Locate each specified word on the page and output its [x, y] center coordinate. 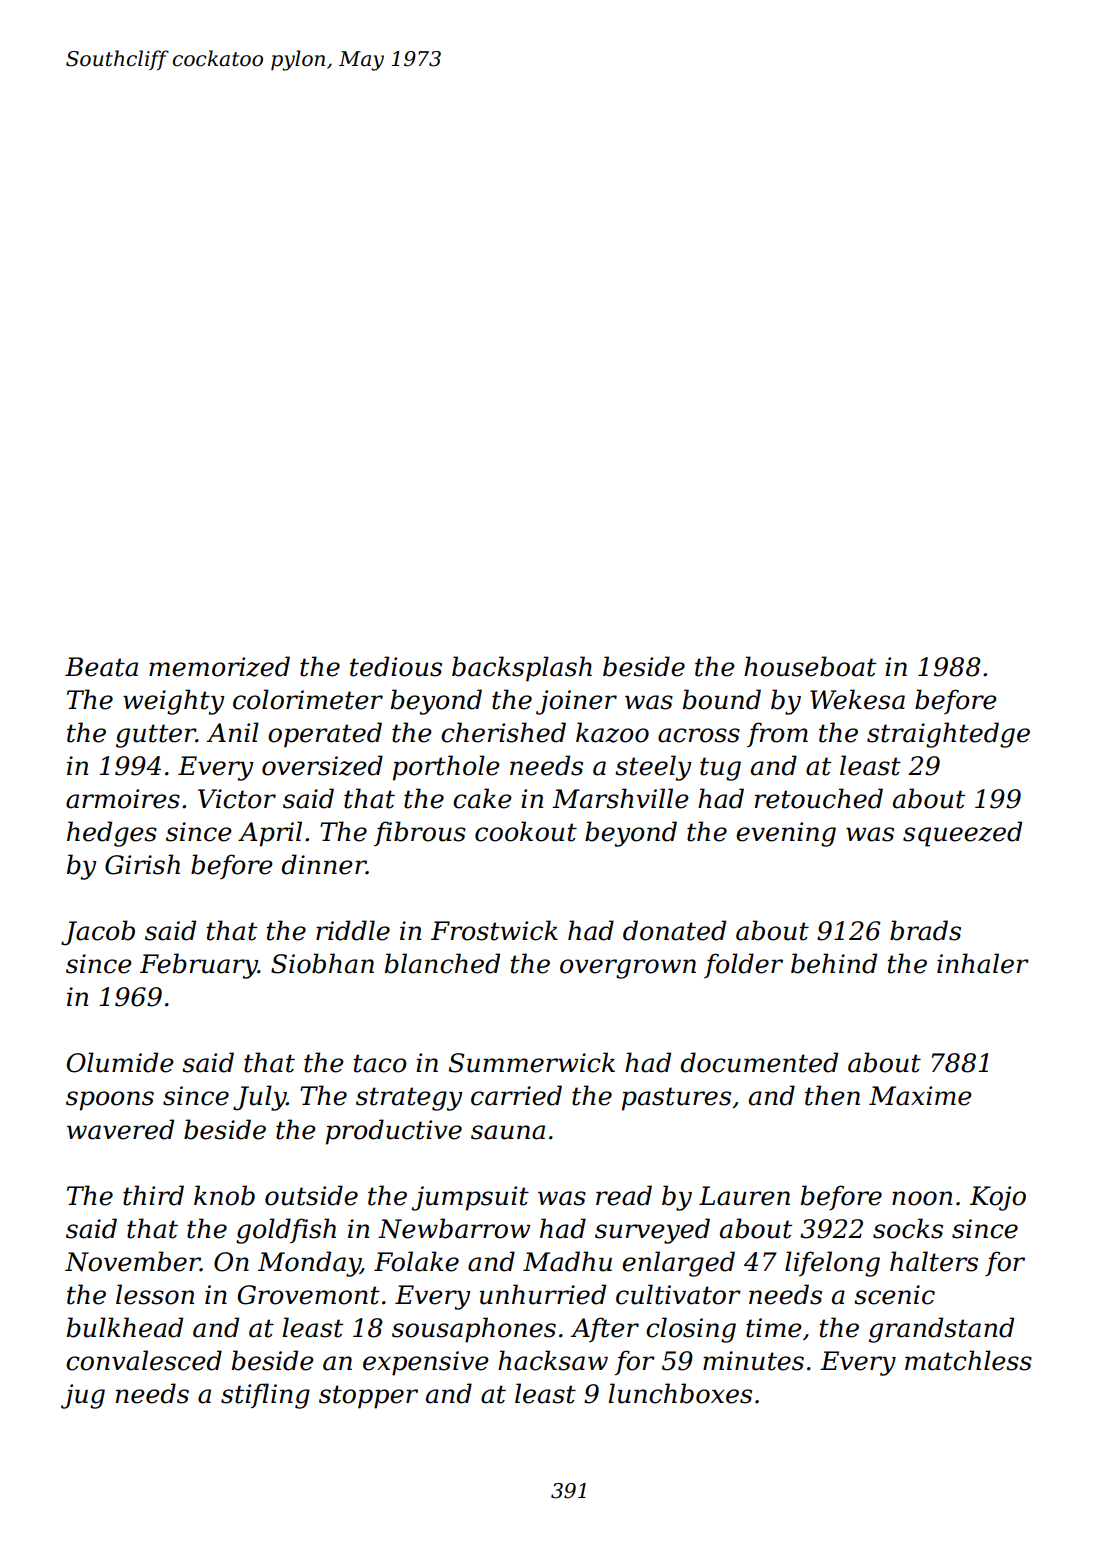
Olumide [120, 1062]
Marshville [620, 798]
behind [834, 963]
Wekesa [857, 699]
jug [83, 1396]
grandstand [941, 1330]
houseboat [810, 666]
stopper [368, 1397]
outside [311, 1195]
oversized [322, 765]
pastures [676, 1099]
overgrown [628, 969]
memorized [219, 666]
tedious [396, 666]
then [832, 1095]
